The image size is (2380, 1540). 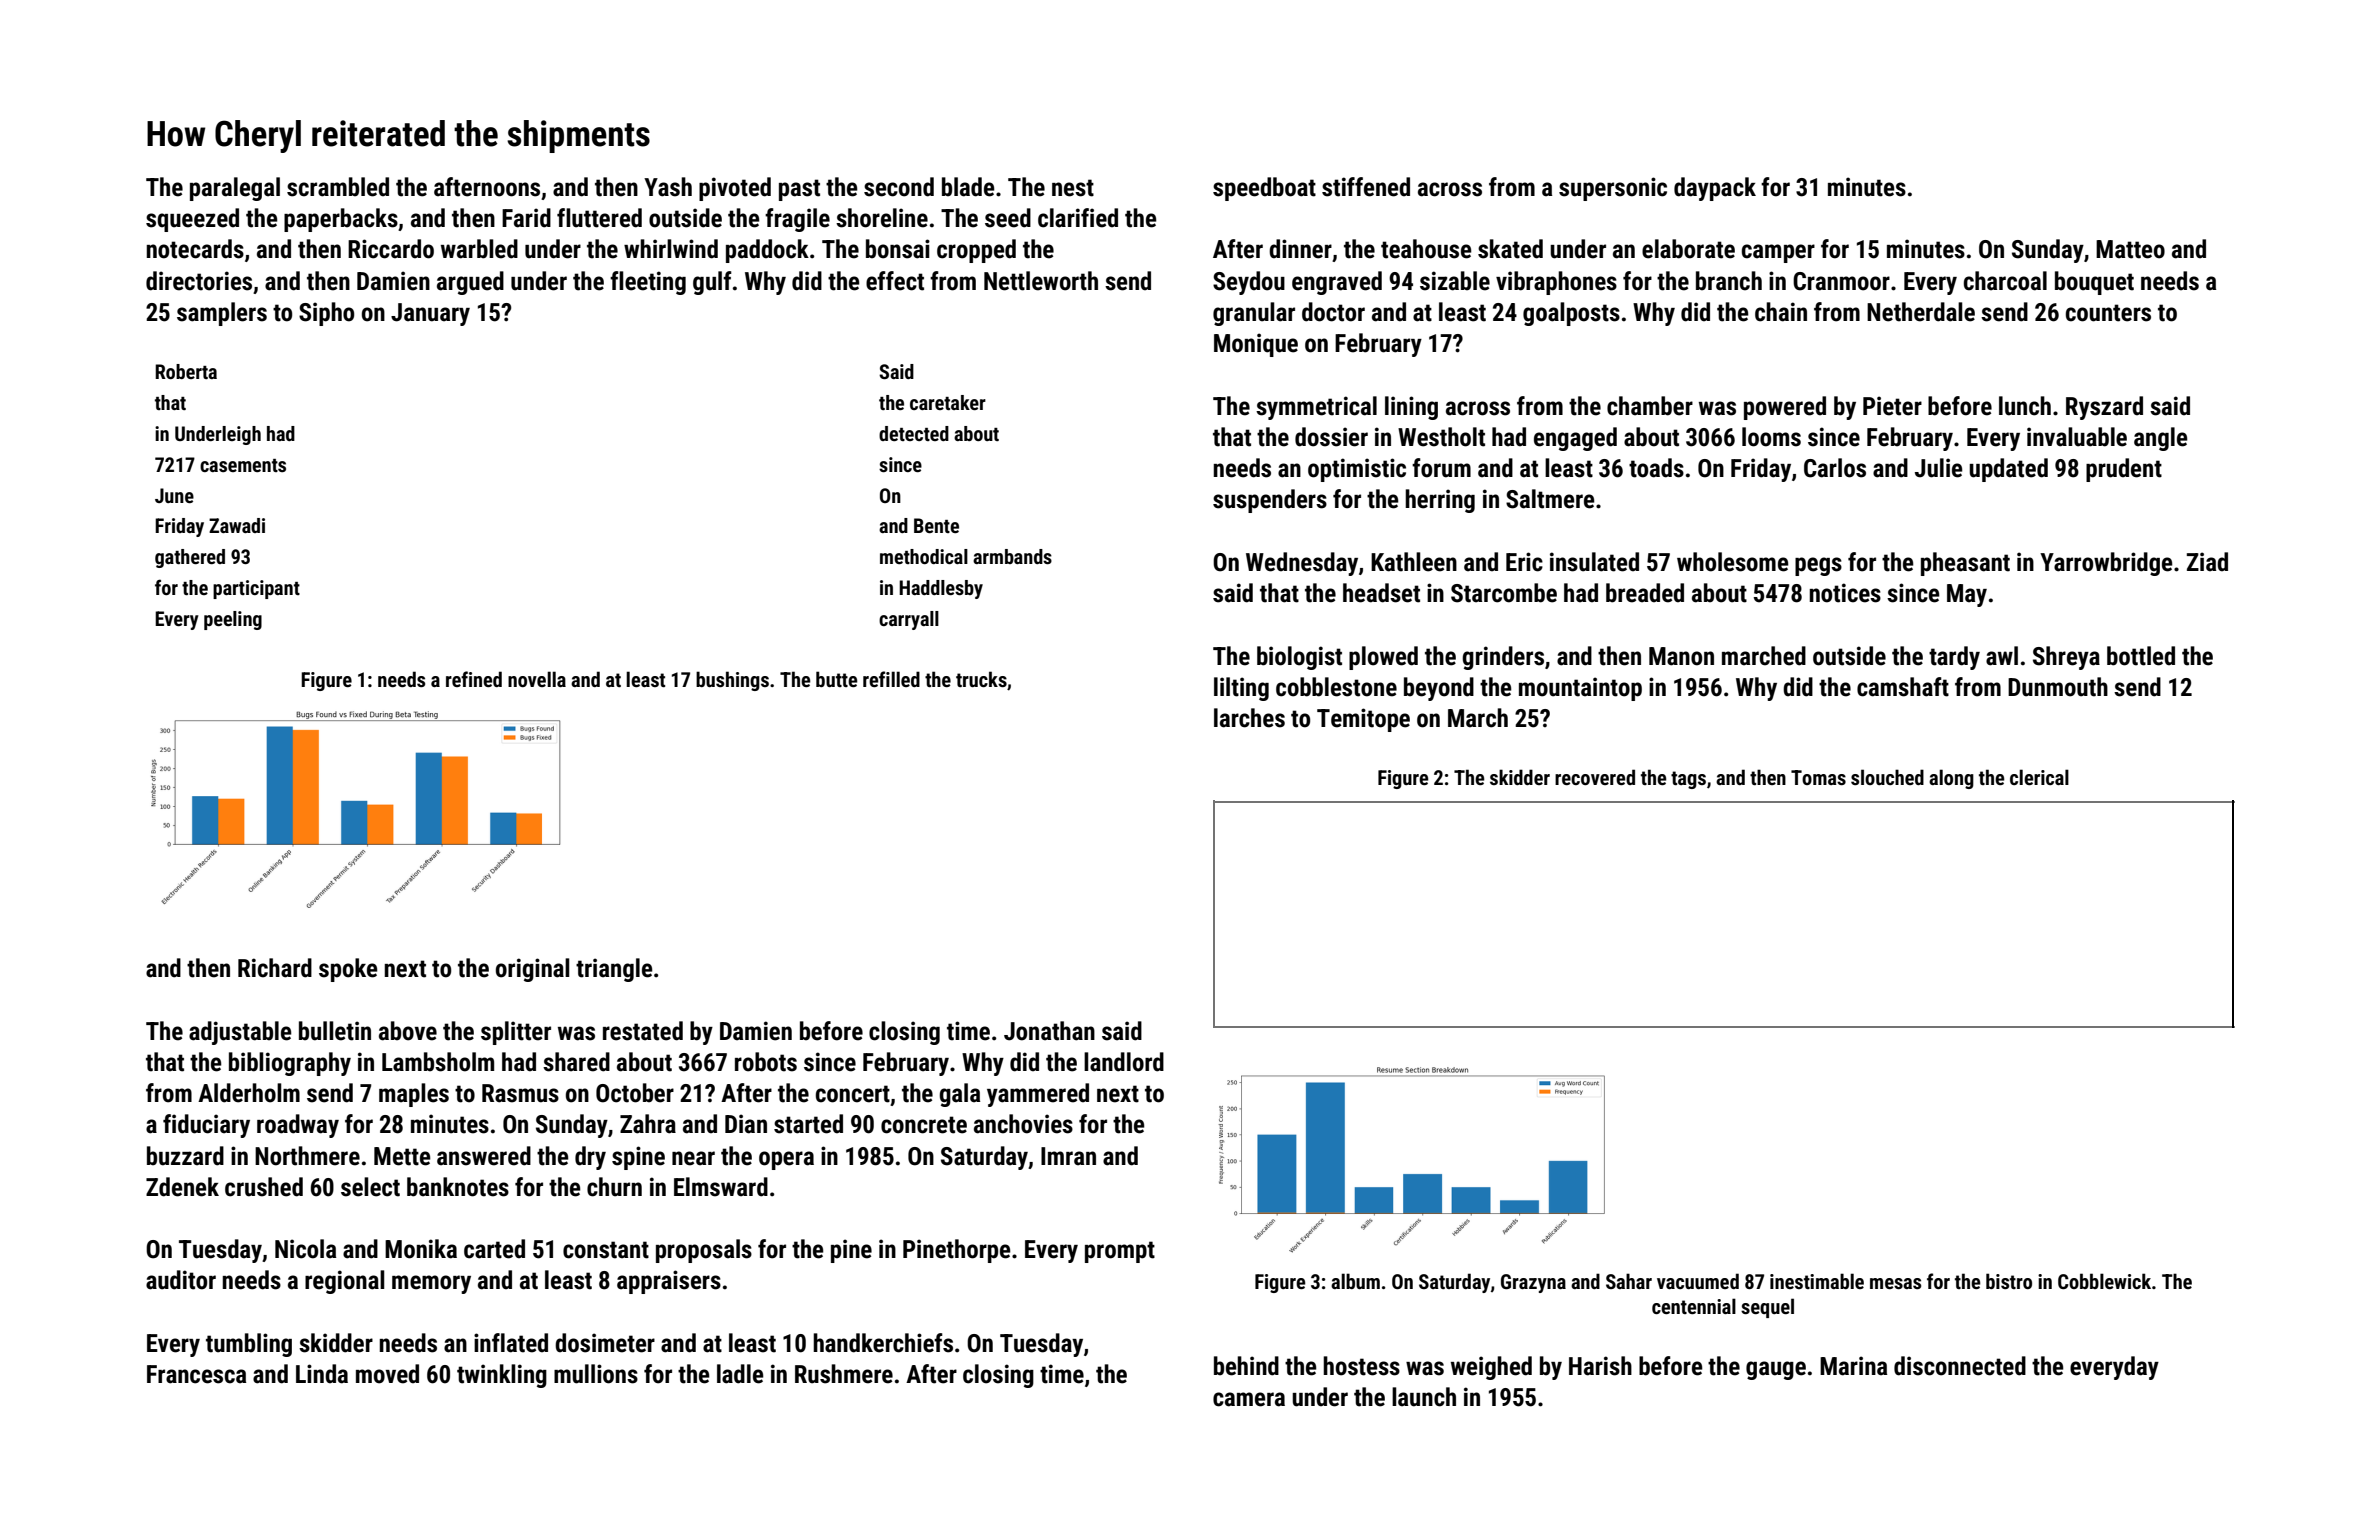 I want to click on vacuumed, so click(x=1698, y=1281).
